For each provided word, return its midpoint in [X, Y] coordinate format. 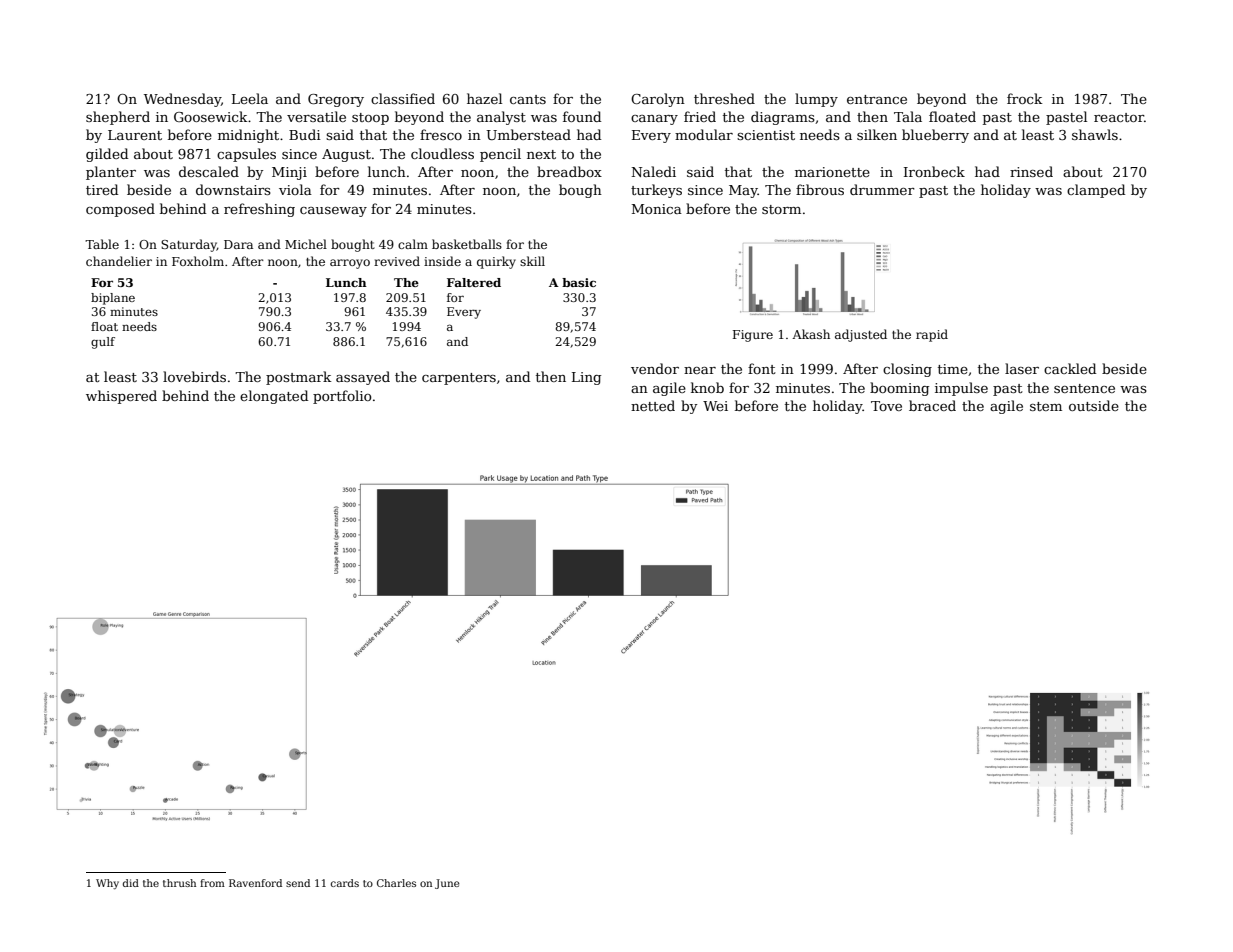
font [762, 368]
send [298, 883]
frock [1025, 98]
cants [528, 99]
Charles [396, 883]
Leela [250, 98]
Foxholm [198, 261]
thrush [179, 883]
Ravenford [255, 883]
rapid [932, 335]
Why [107, 884]
